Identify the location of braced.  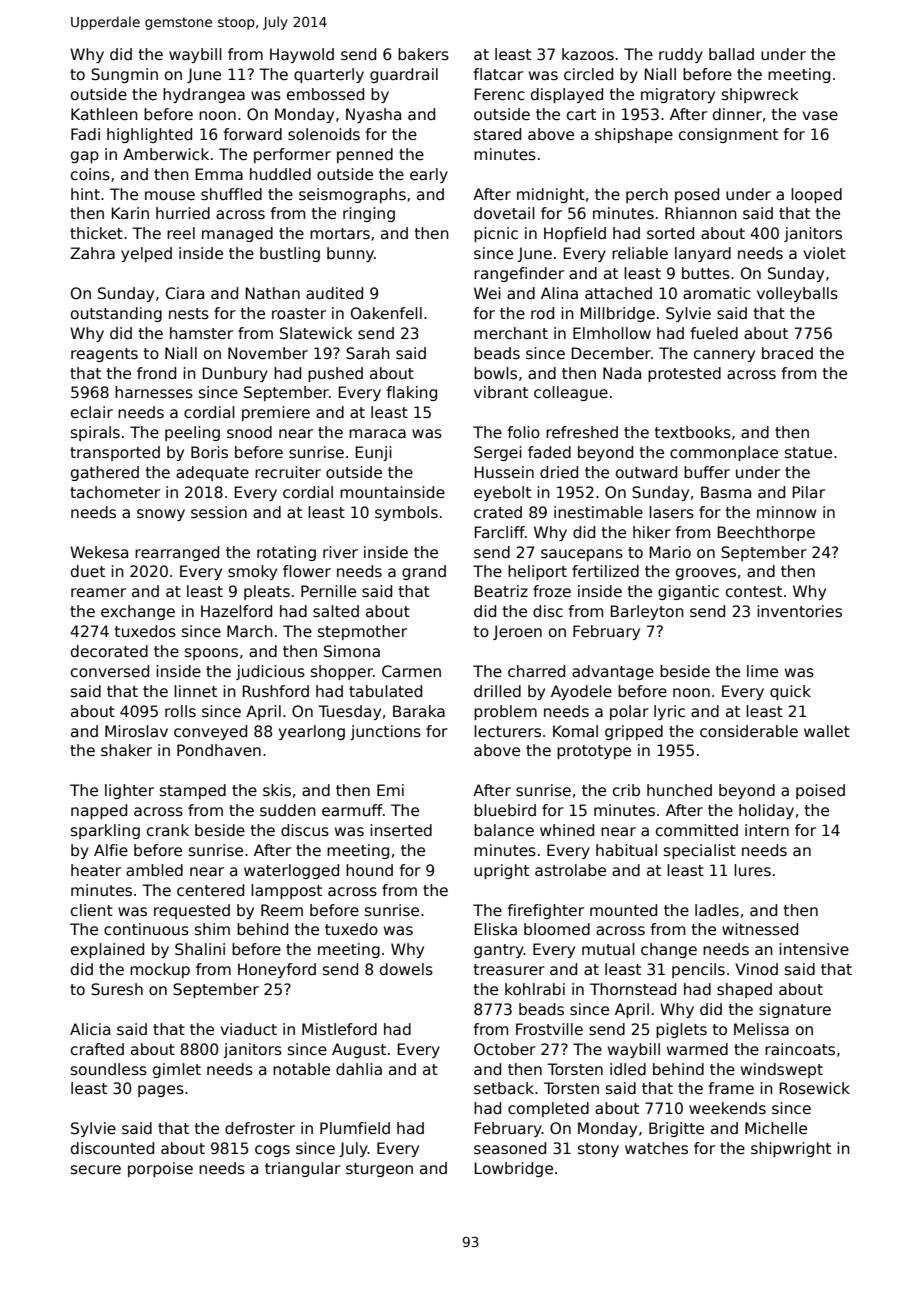
(787, 353).
